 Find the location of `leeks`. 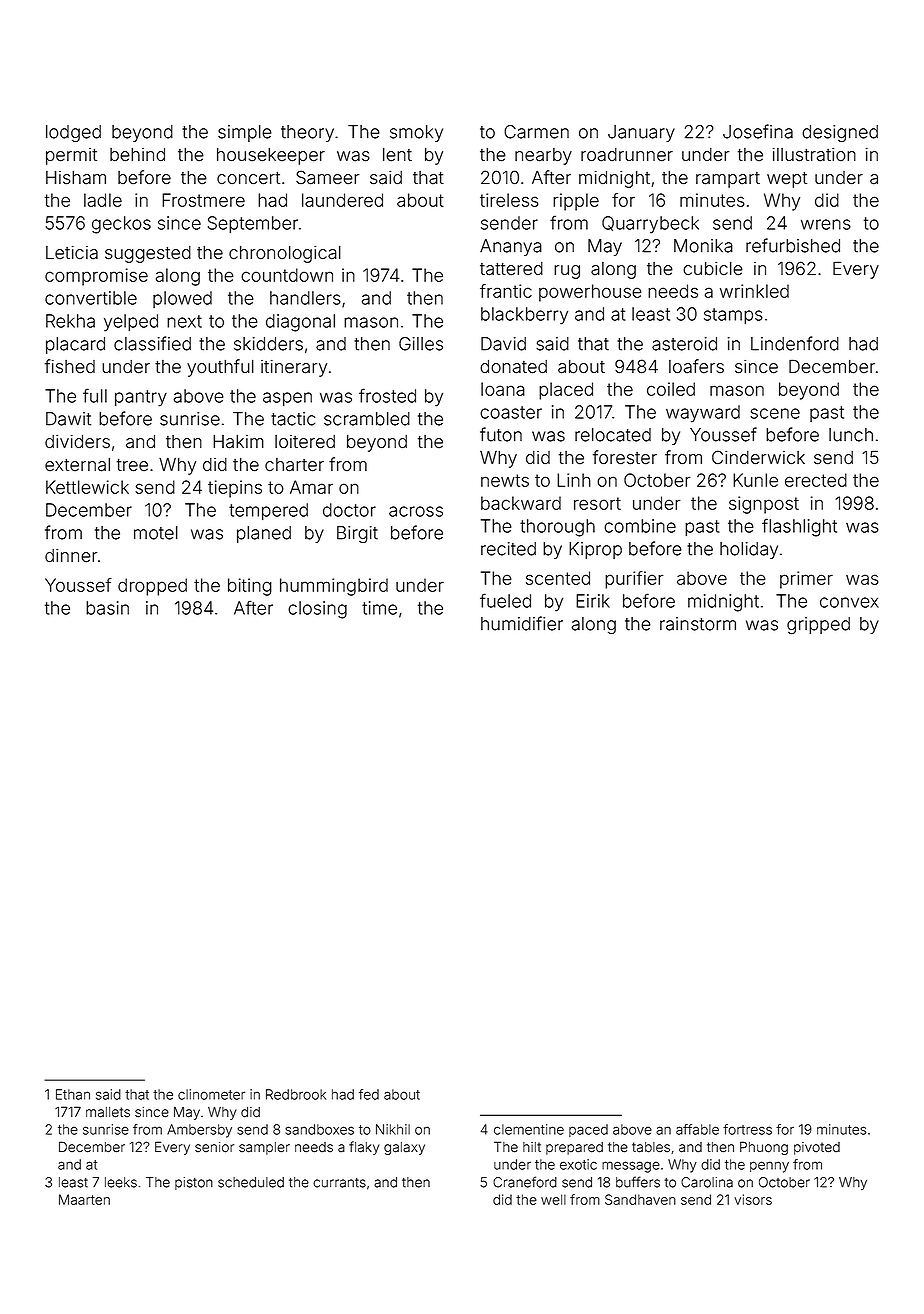

leeks is located at coordinates (121, 1182).
